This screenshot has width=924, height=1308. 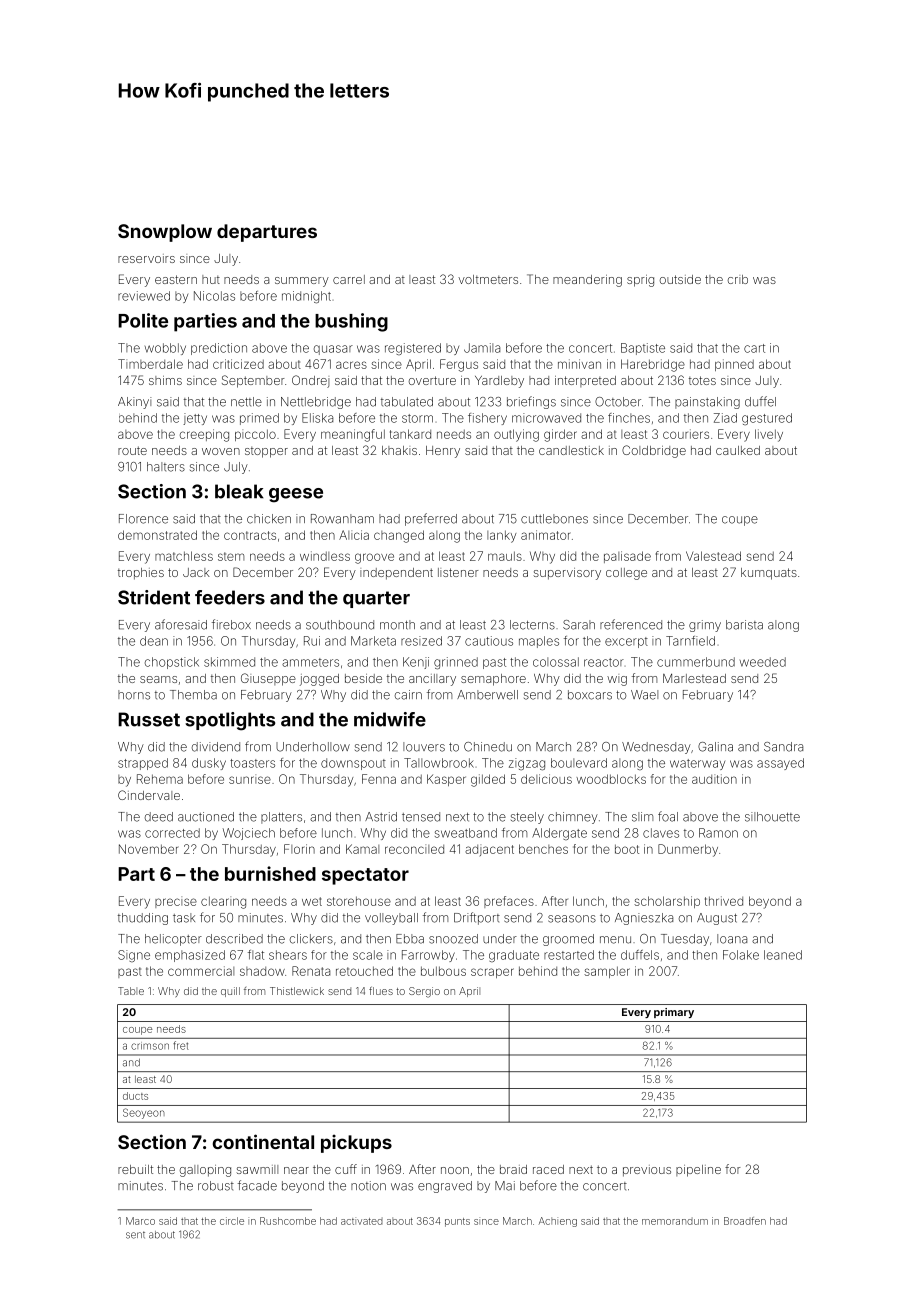 I want to click on Tallowbrook, so click(x=439, y=763).
